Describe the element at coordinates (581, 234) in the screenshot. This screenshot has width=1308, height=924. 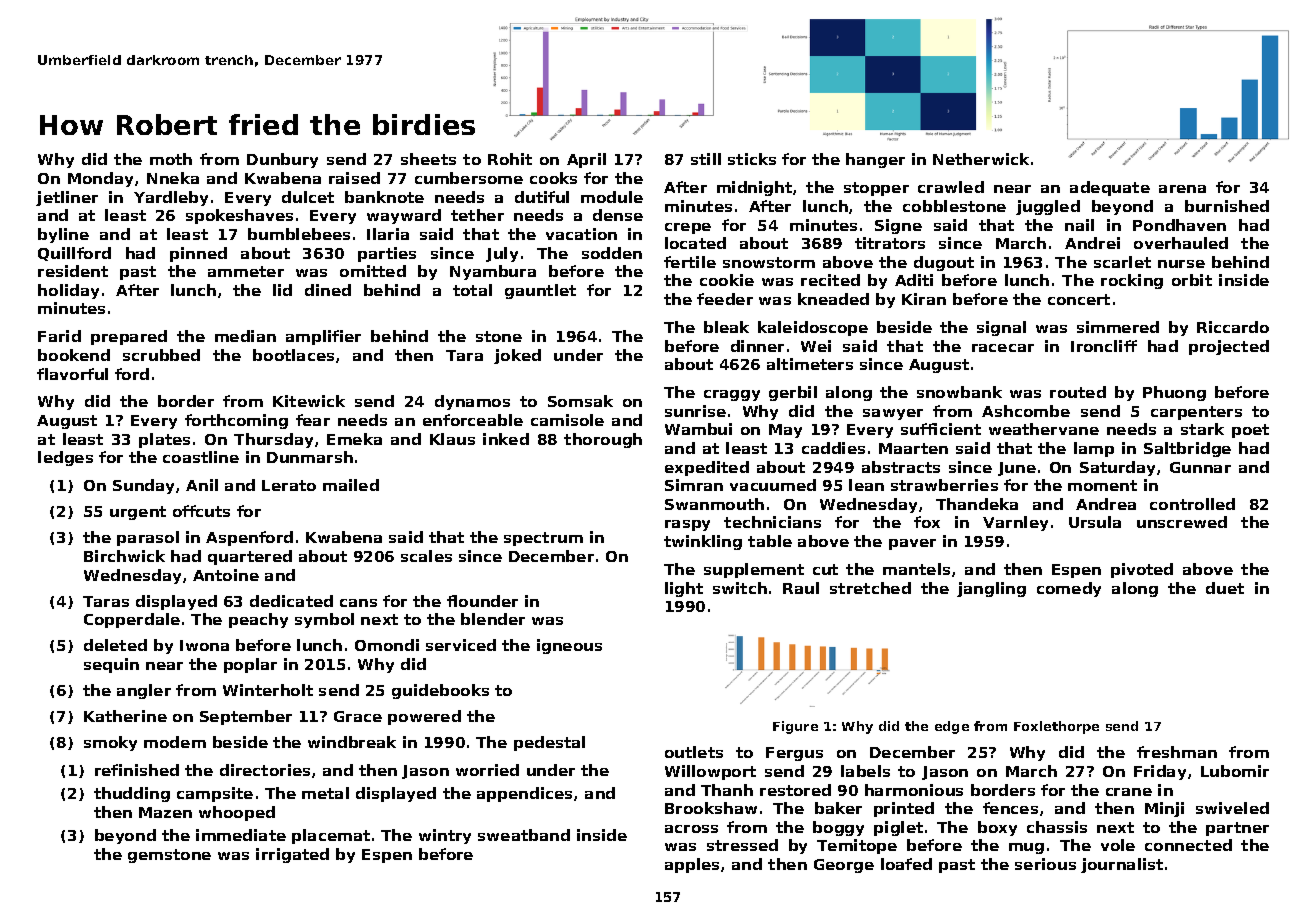
I see `vacation` at that location.
